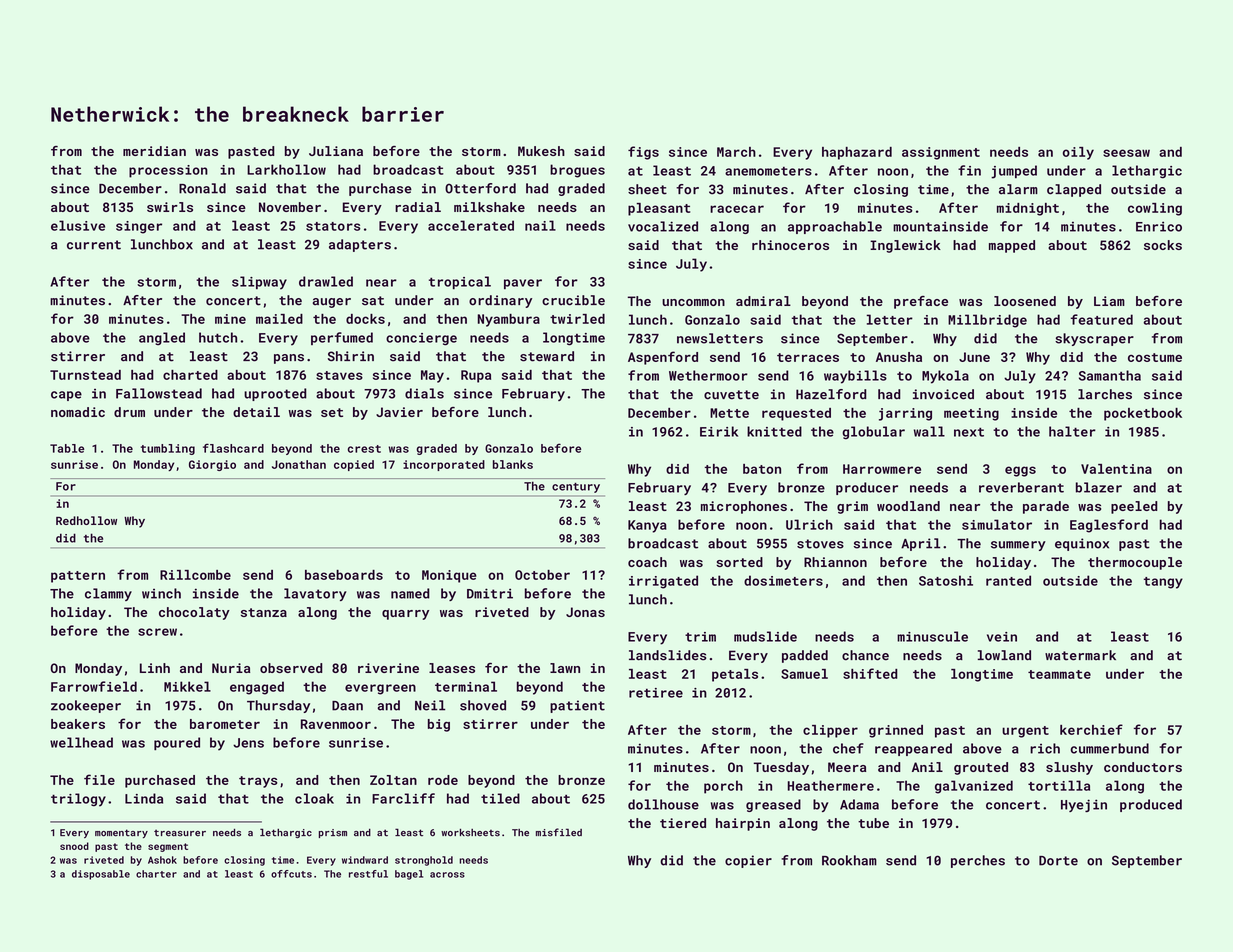  I want to click on vocalized, so click(663, 226).
